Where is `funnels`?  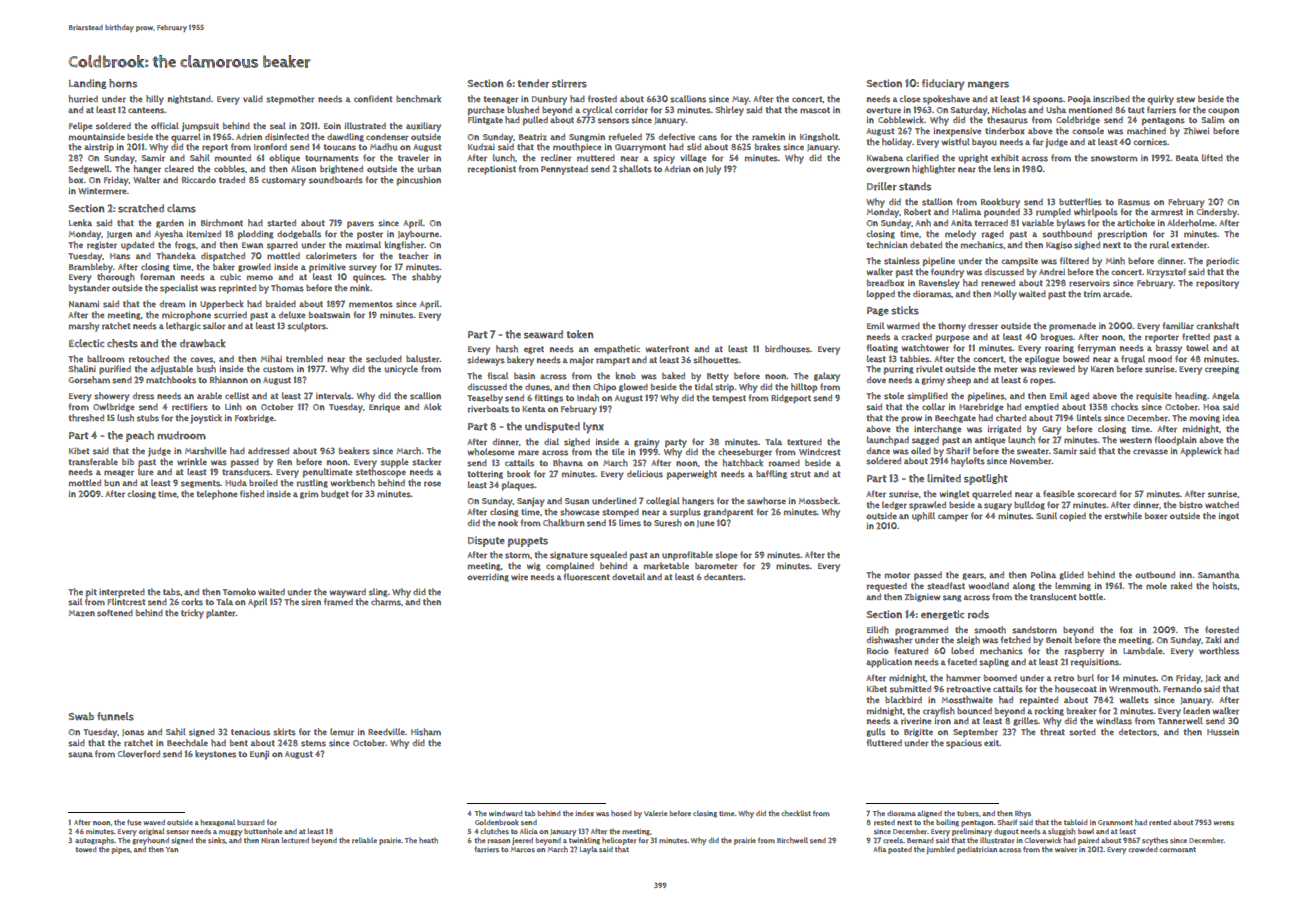
funnels is located at coordinates (115, 716).
